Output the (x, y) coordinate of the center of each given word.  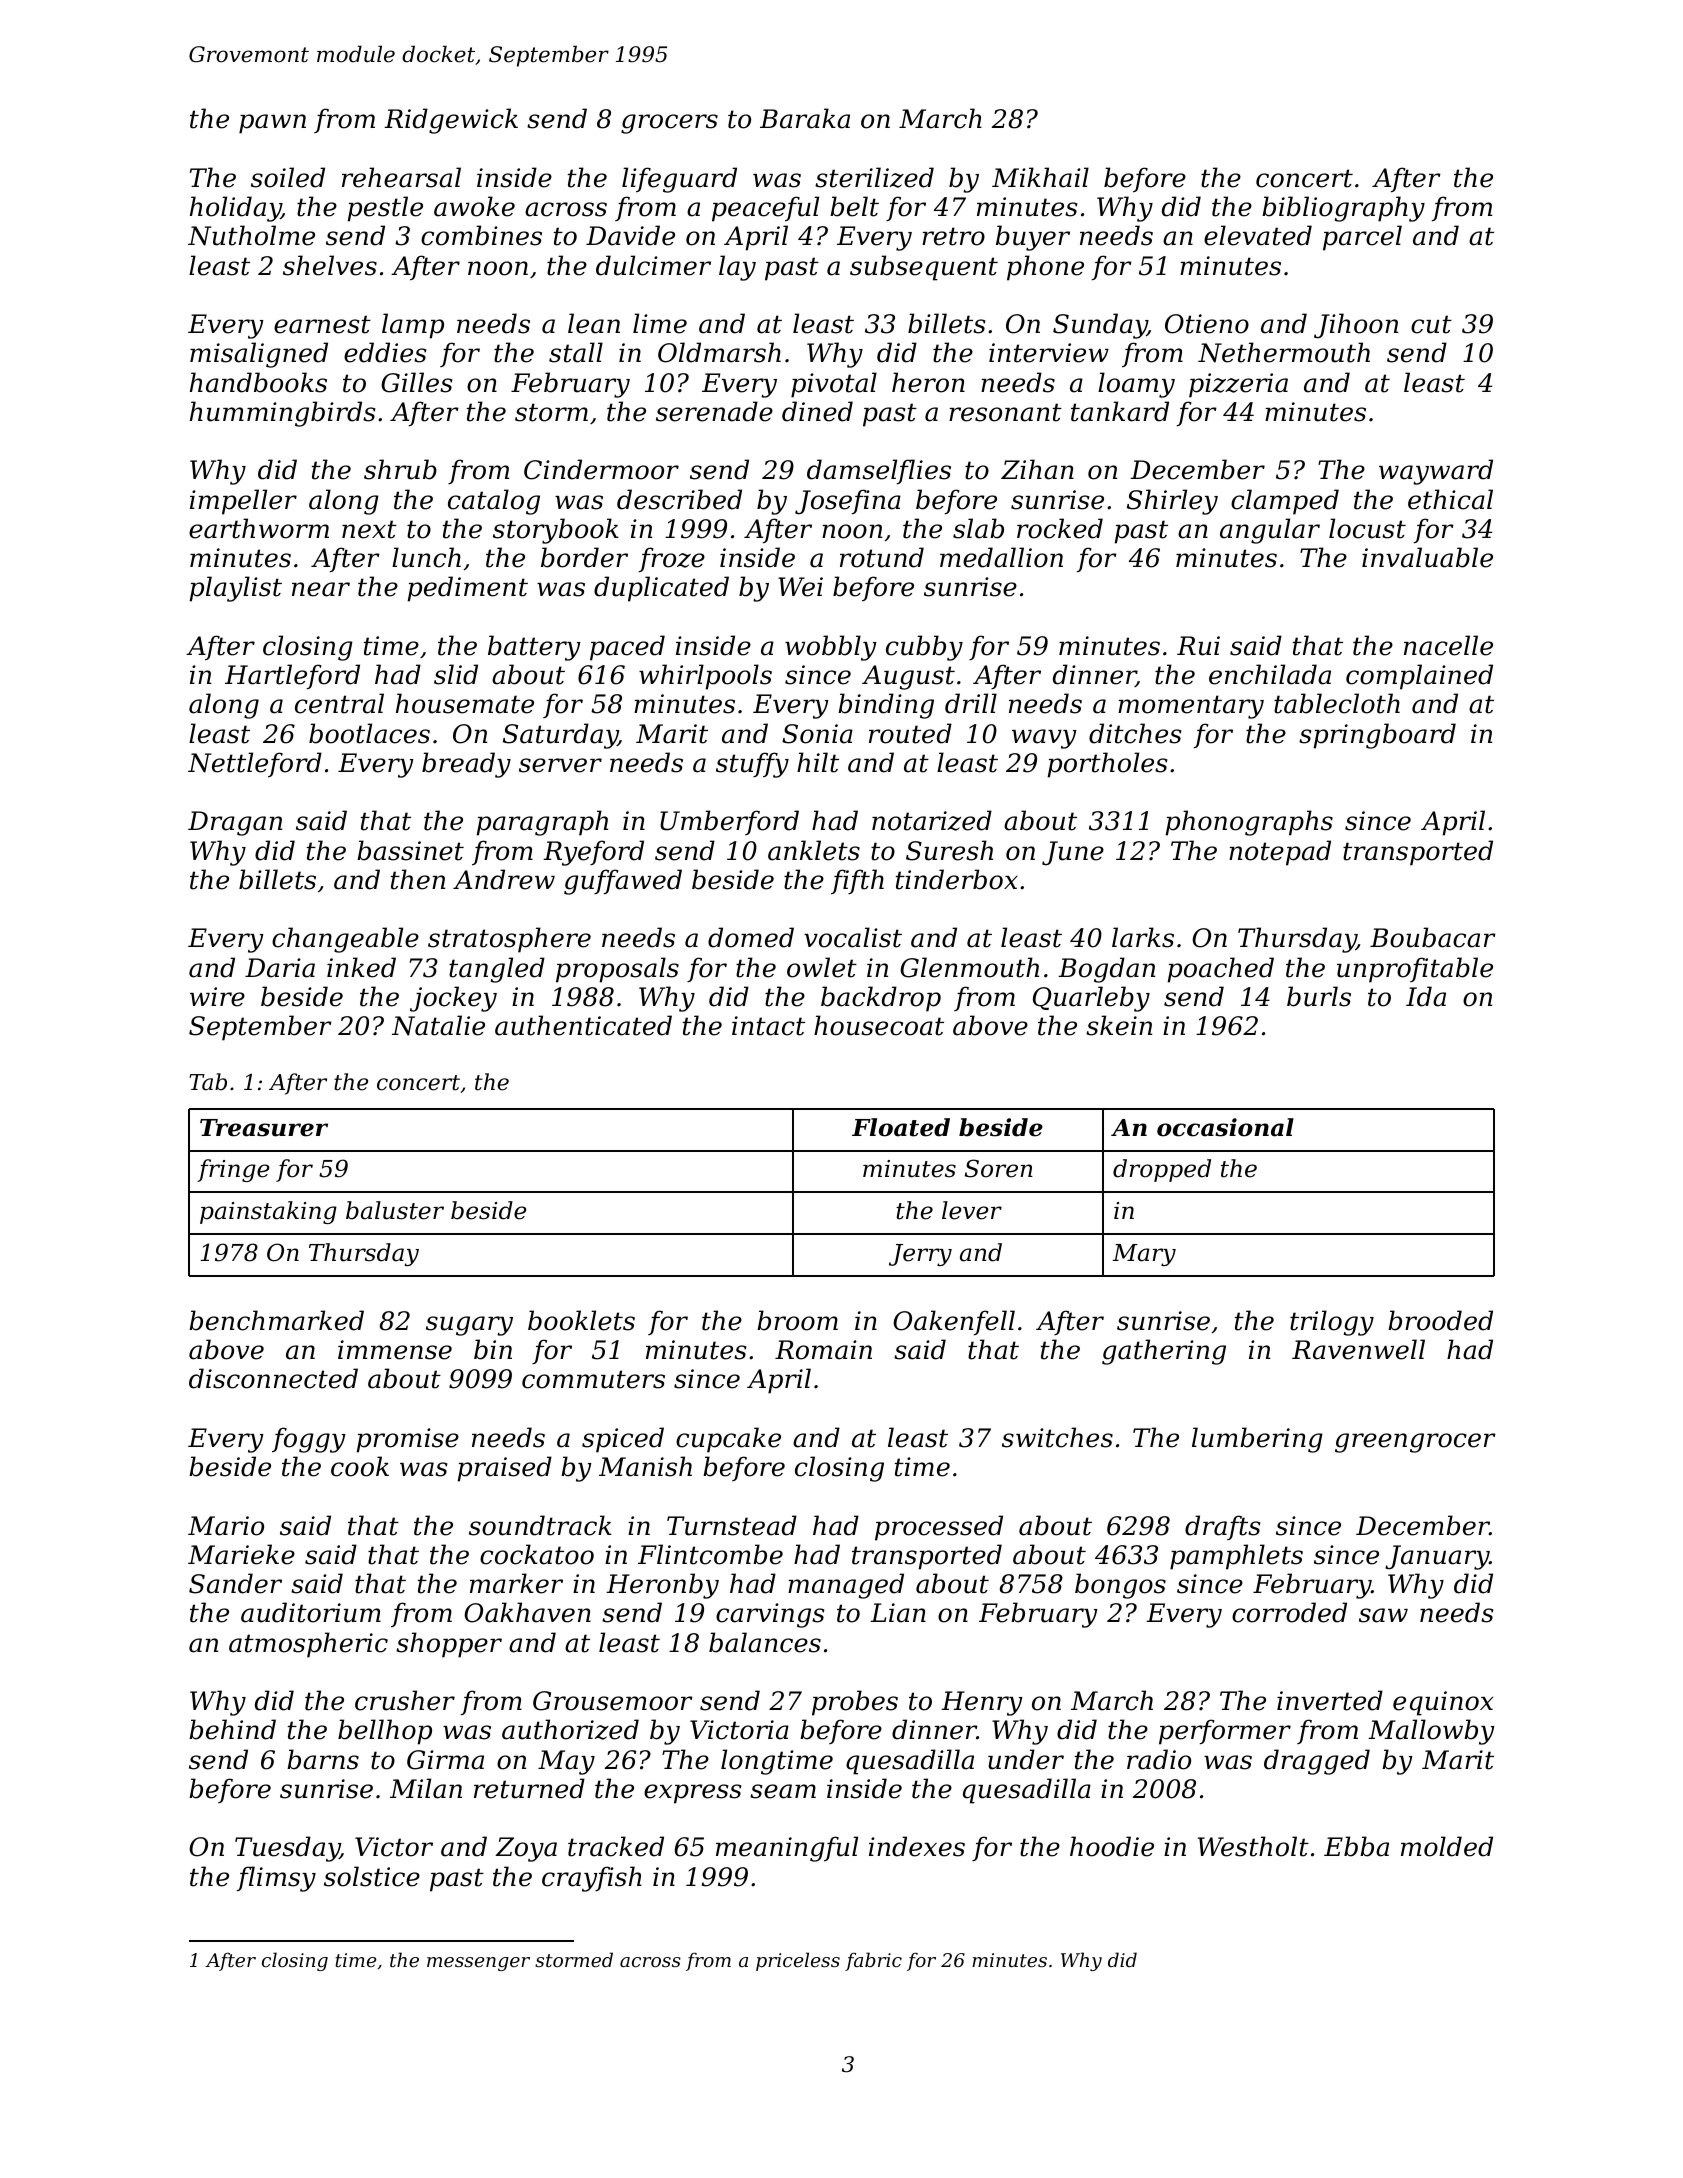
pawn (272, 124)
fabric (873, 1961)
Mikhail (1040, 177)
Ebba (1356, 1846)
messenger (478, 1964)
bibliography (1343, 209)
